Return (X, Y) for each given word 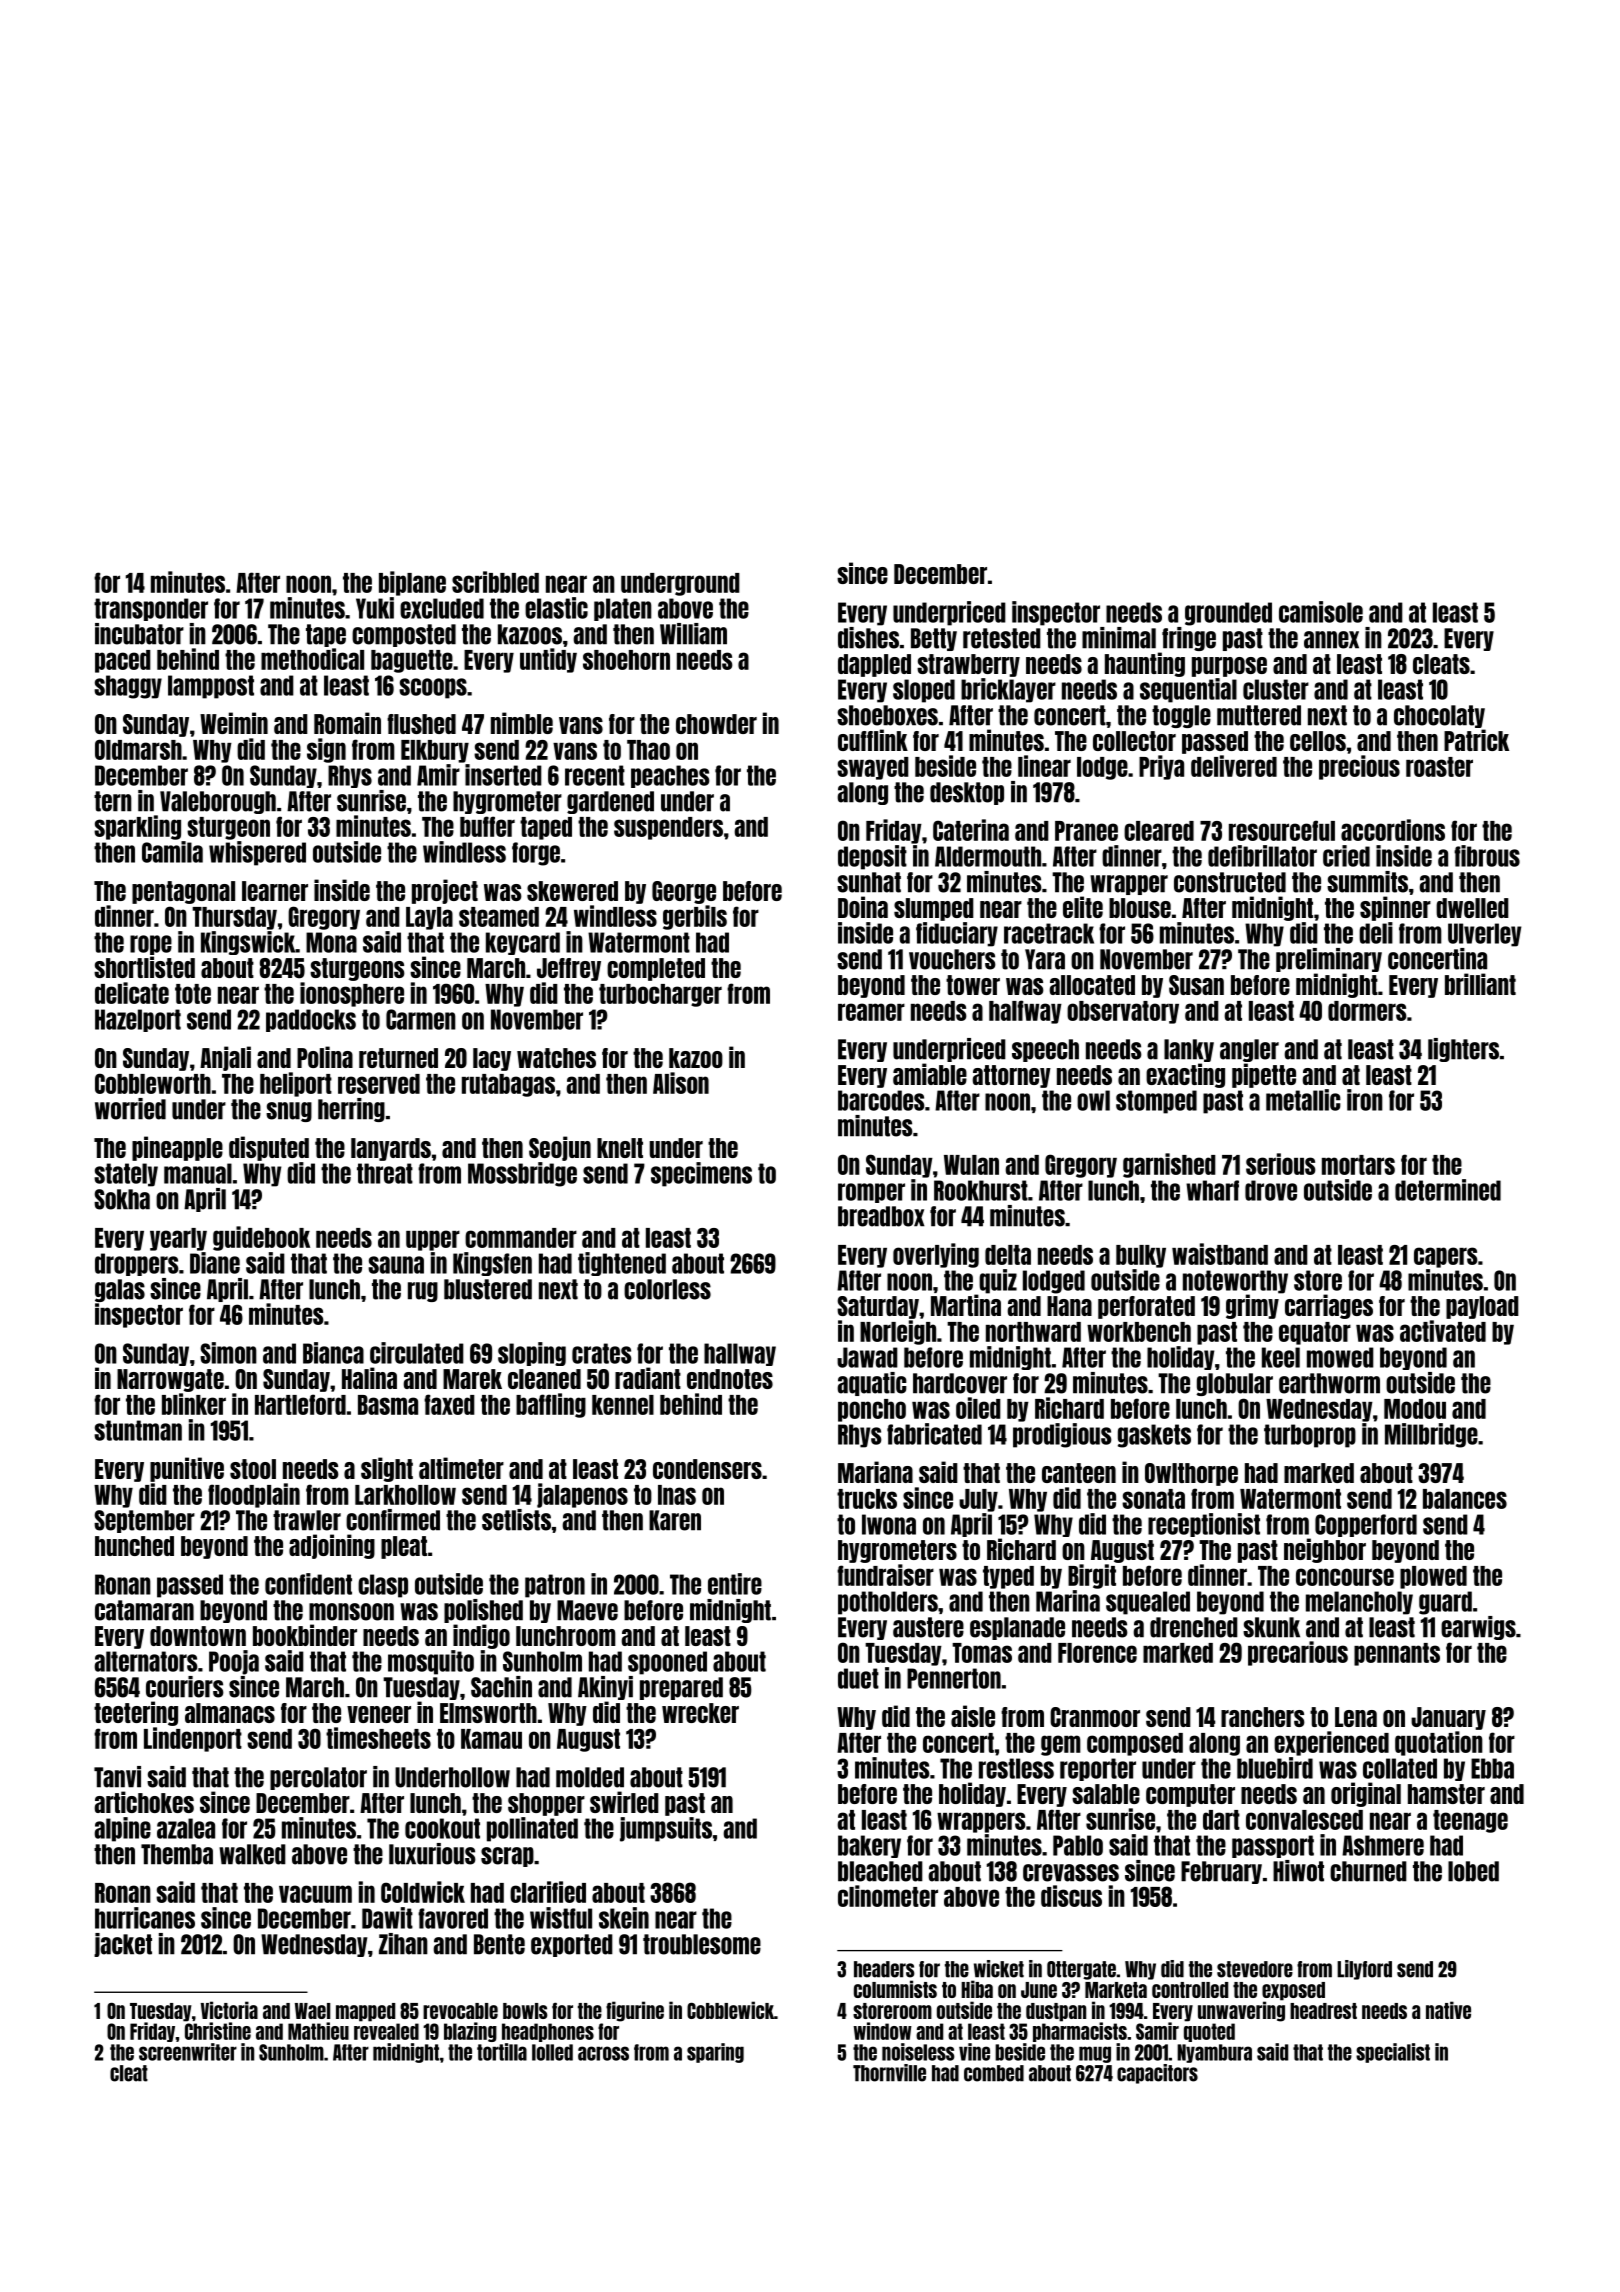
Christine (218, 2031)
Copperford (1366, 1525)
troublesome (702, 1944)
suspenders (668, 828)
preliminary (1329, 960)
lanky (1189, 1050)
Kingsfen (492, 1264)
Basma (388, 1405)
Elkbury (435, 751)
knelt (620, 1148)
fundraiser (885, 1575)
